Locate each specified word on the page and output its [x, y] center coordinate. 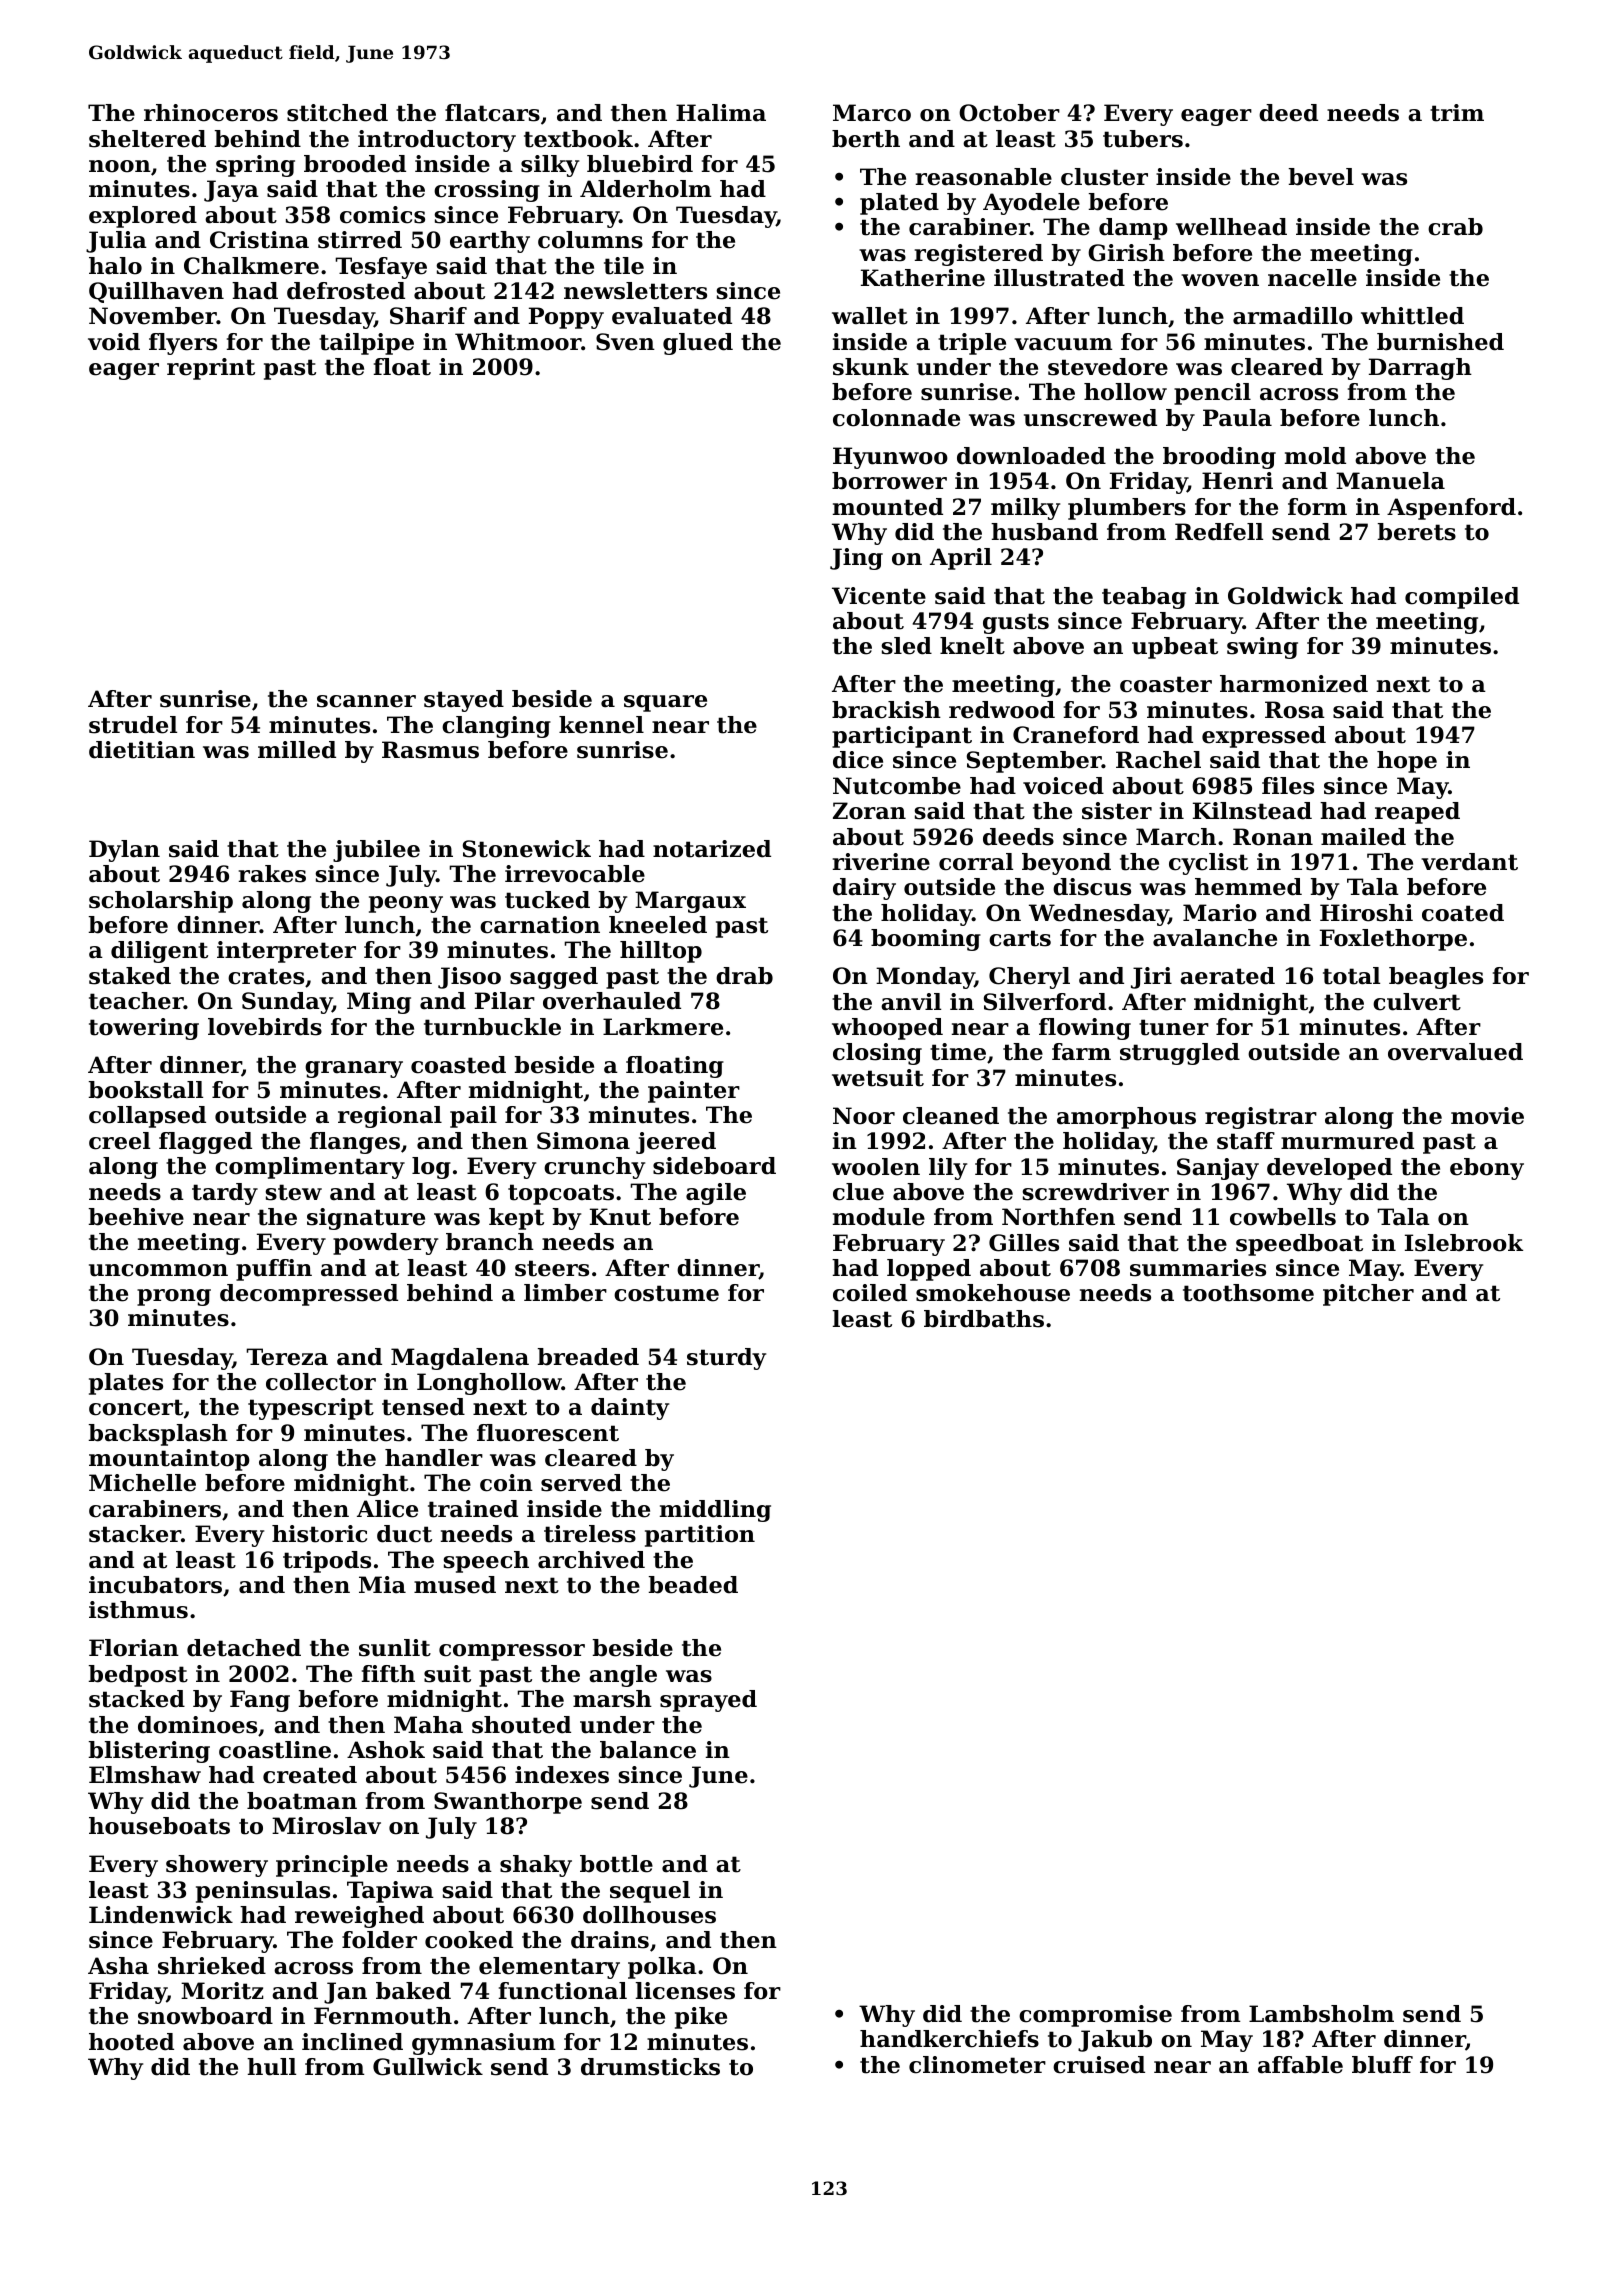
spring [255, 166]
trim [1457, 113]
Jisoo [469, 978]
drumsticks [650, 2067]
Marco [872, 113]
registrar [1261, 1118]
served [581, 1483]
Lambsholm [1321, 2014]
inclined [352, 2042]
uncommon [158, 1270]
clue [858, 1192]
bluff [1382, 2065]
